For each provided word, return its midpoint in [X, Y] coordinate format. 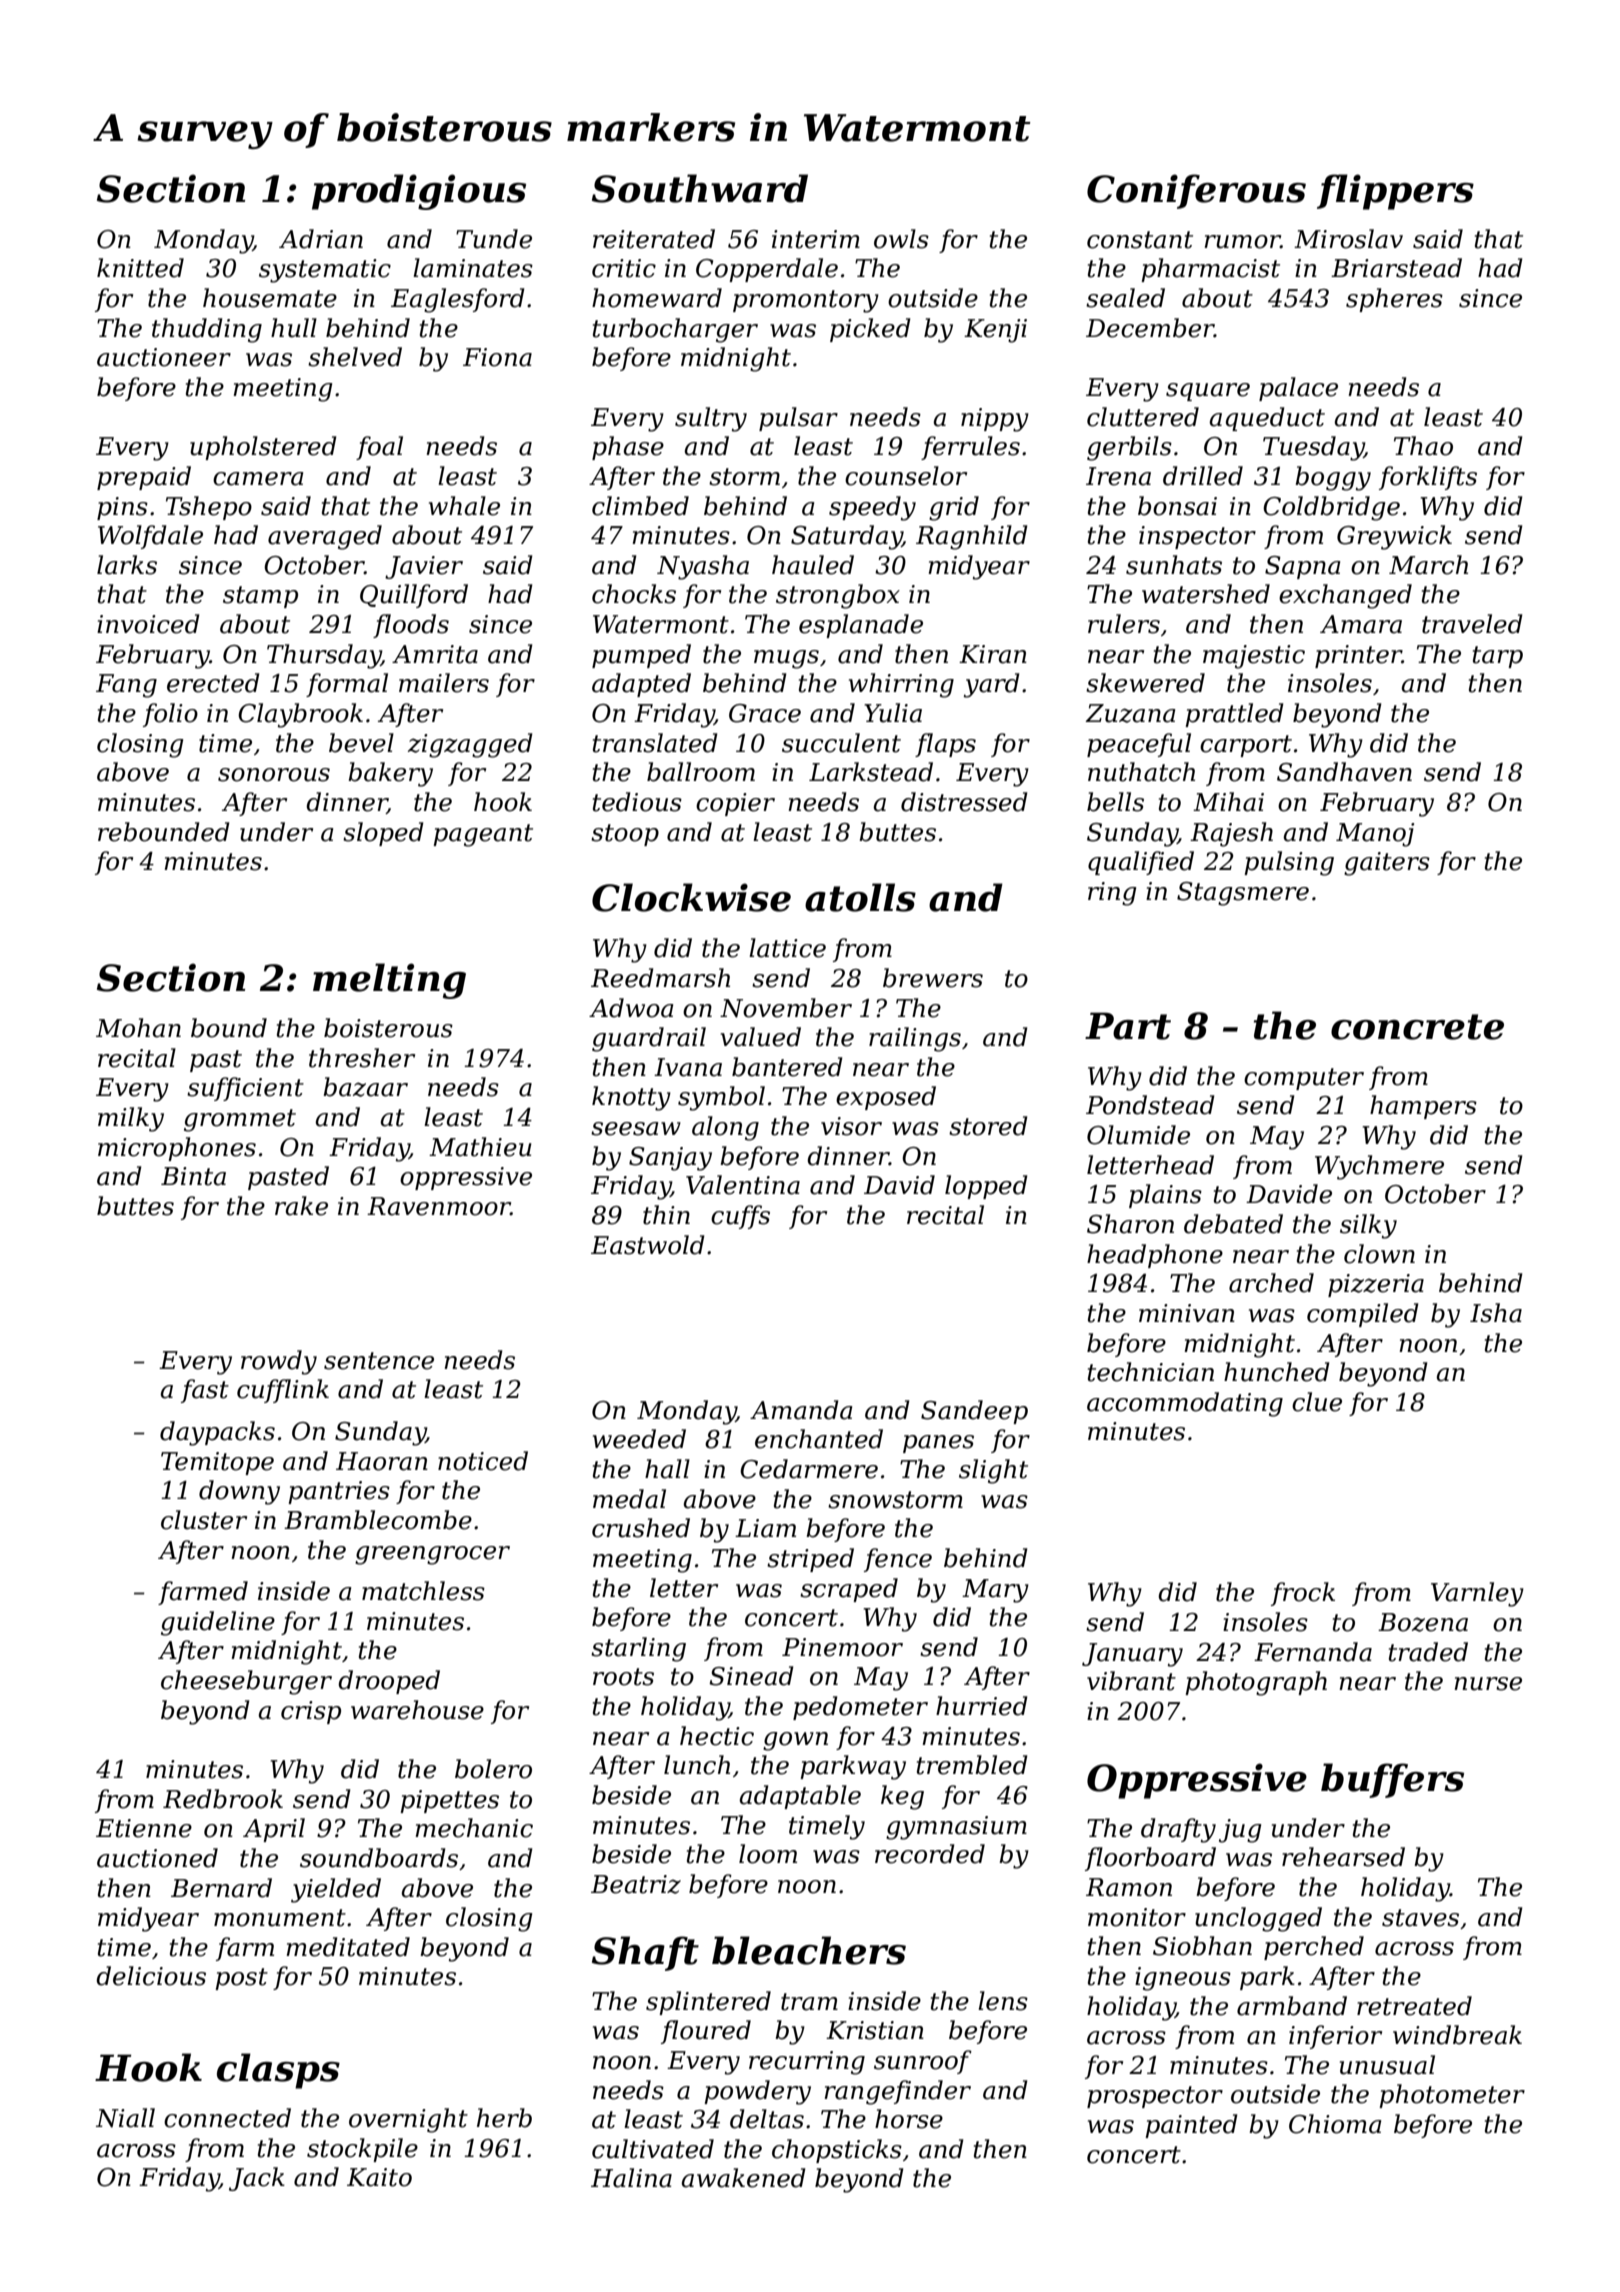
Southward [700, 188]
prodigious [419, 192]
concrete [1417, 1027]
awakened [743, 2178]
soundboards [379, 1858]
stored [988, 1126]
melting [389, 981]
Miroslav [1348, 239]
